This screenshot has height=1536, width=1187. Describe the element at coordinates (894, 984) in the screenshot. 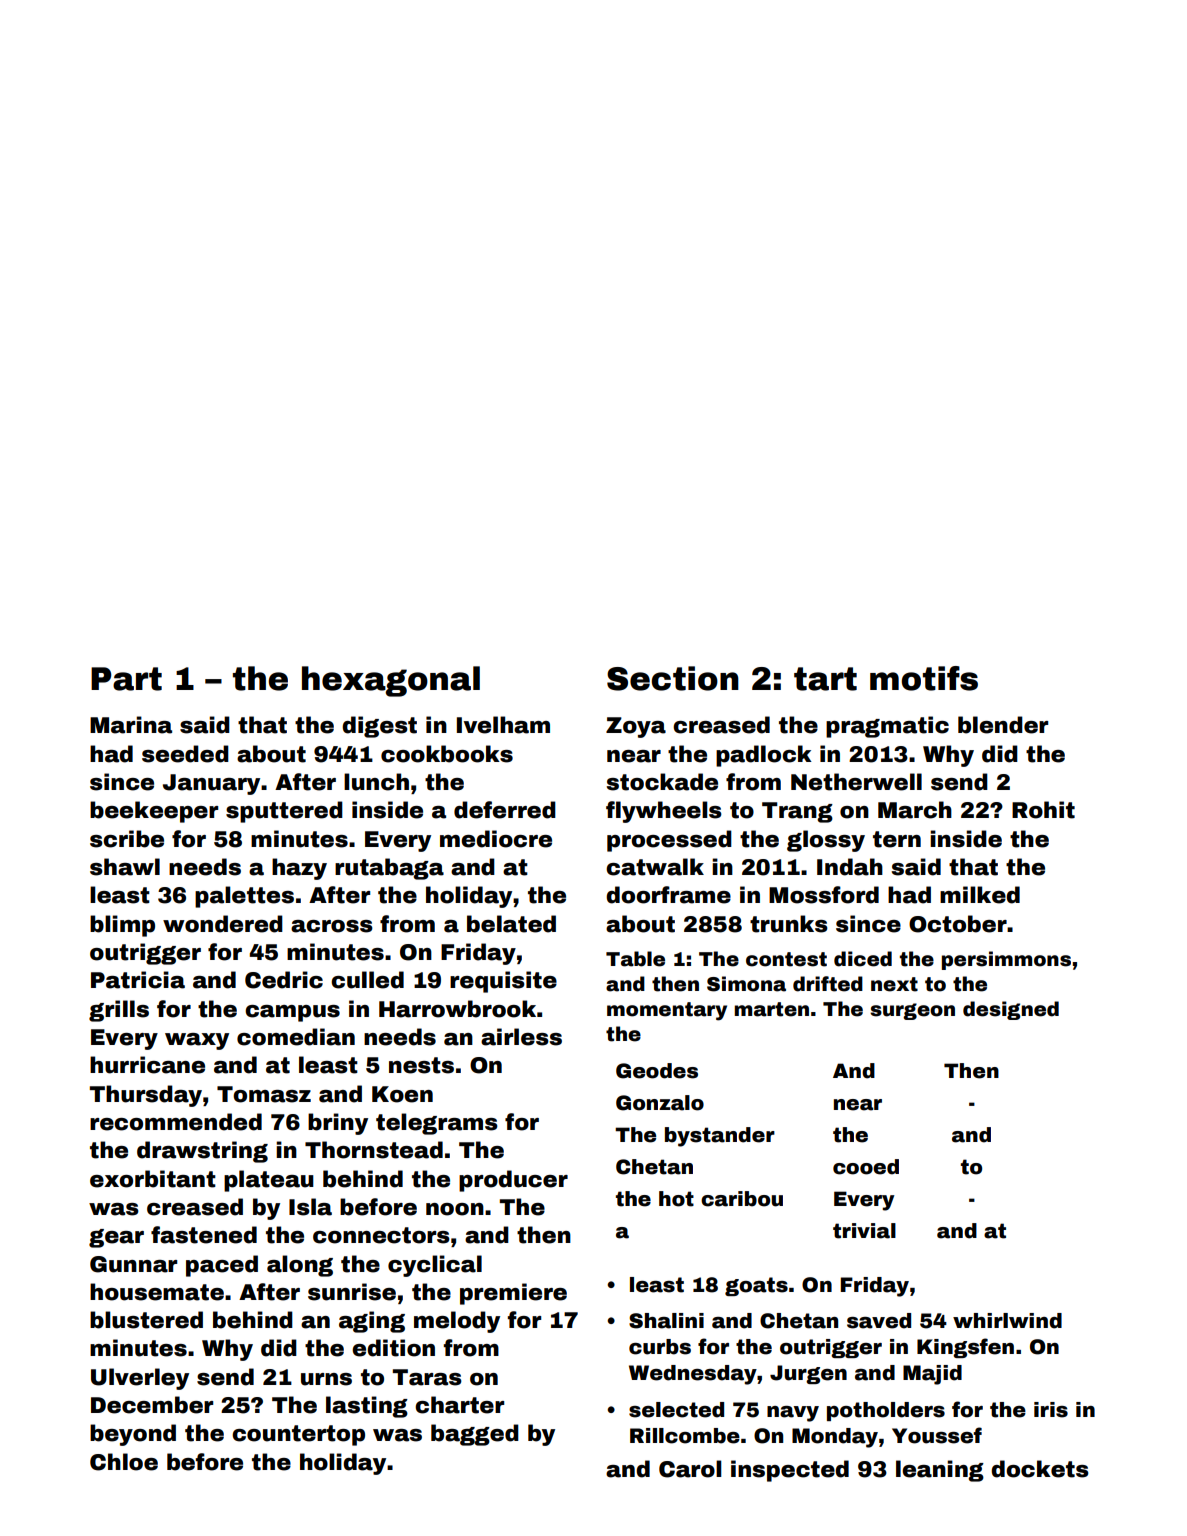

I see `next` at that location.
